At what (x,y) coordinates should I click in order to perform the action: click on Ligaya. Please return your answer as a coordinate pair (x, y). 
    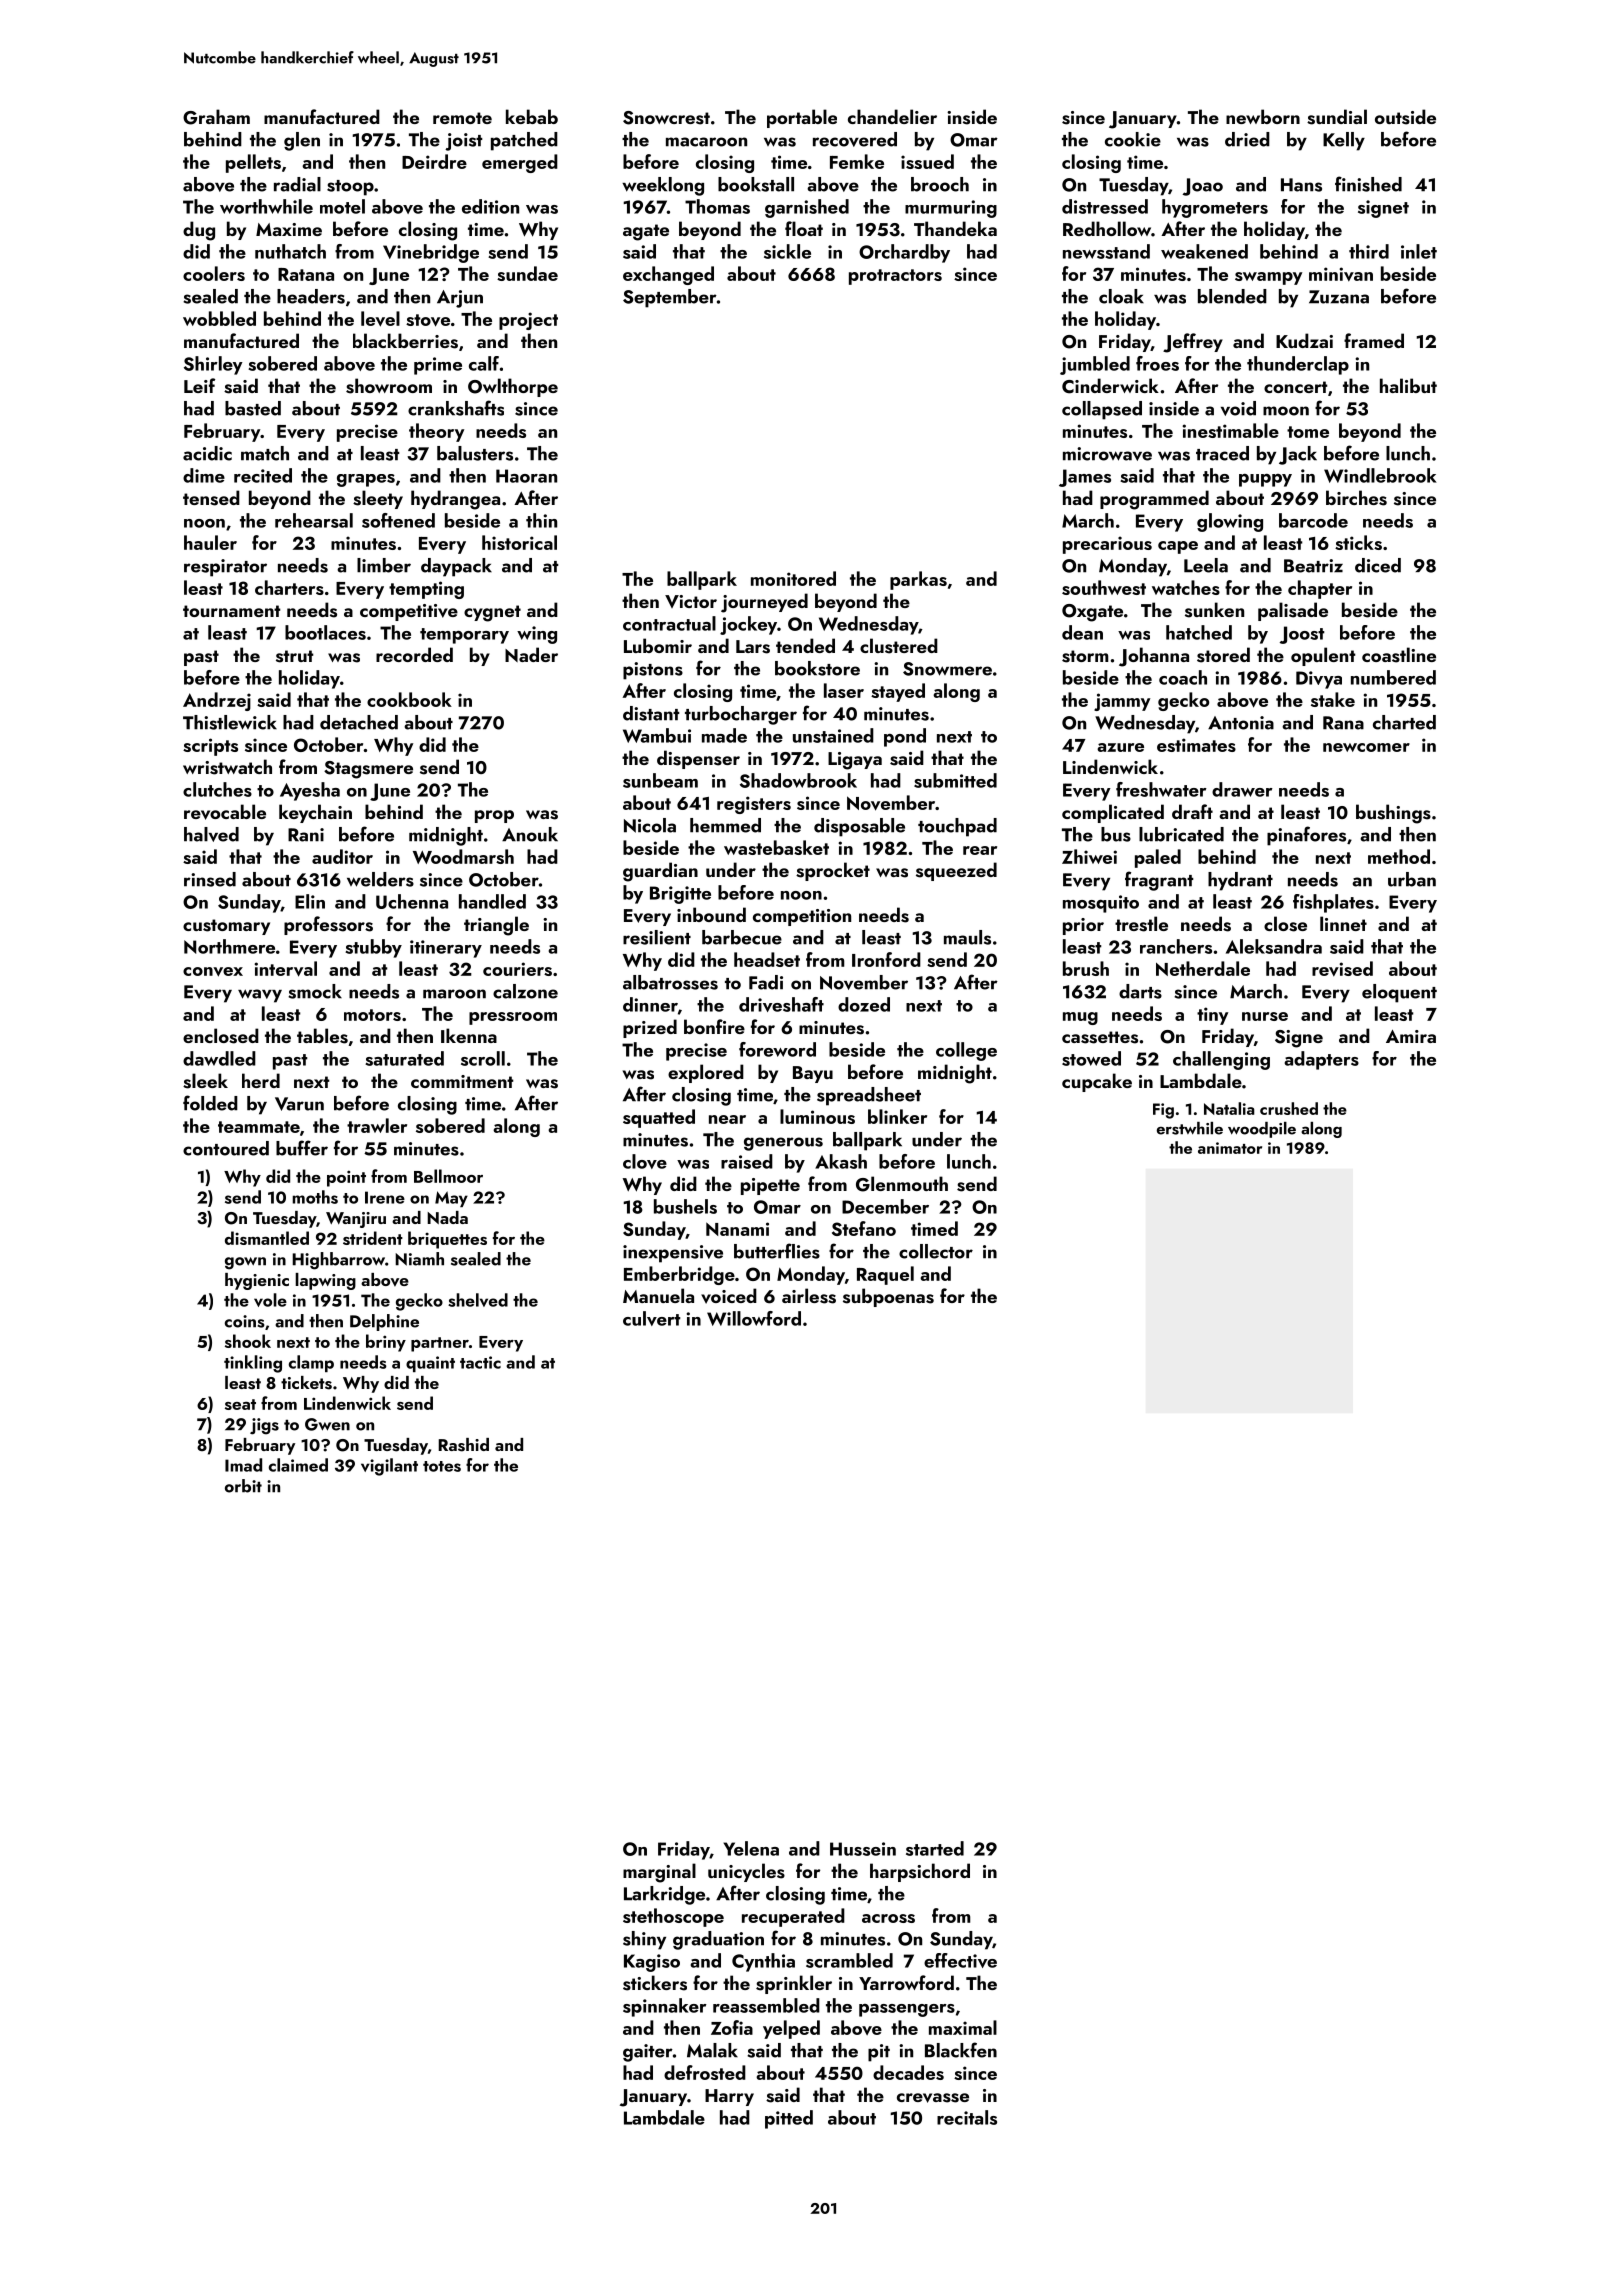
    Looking at the image, I should click on (855, 761).
